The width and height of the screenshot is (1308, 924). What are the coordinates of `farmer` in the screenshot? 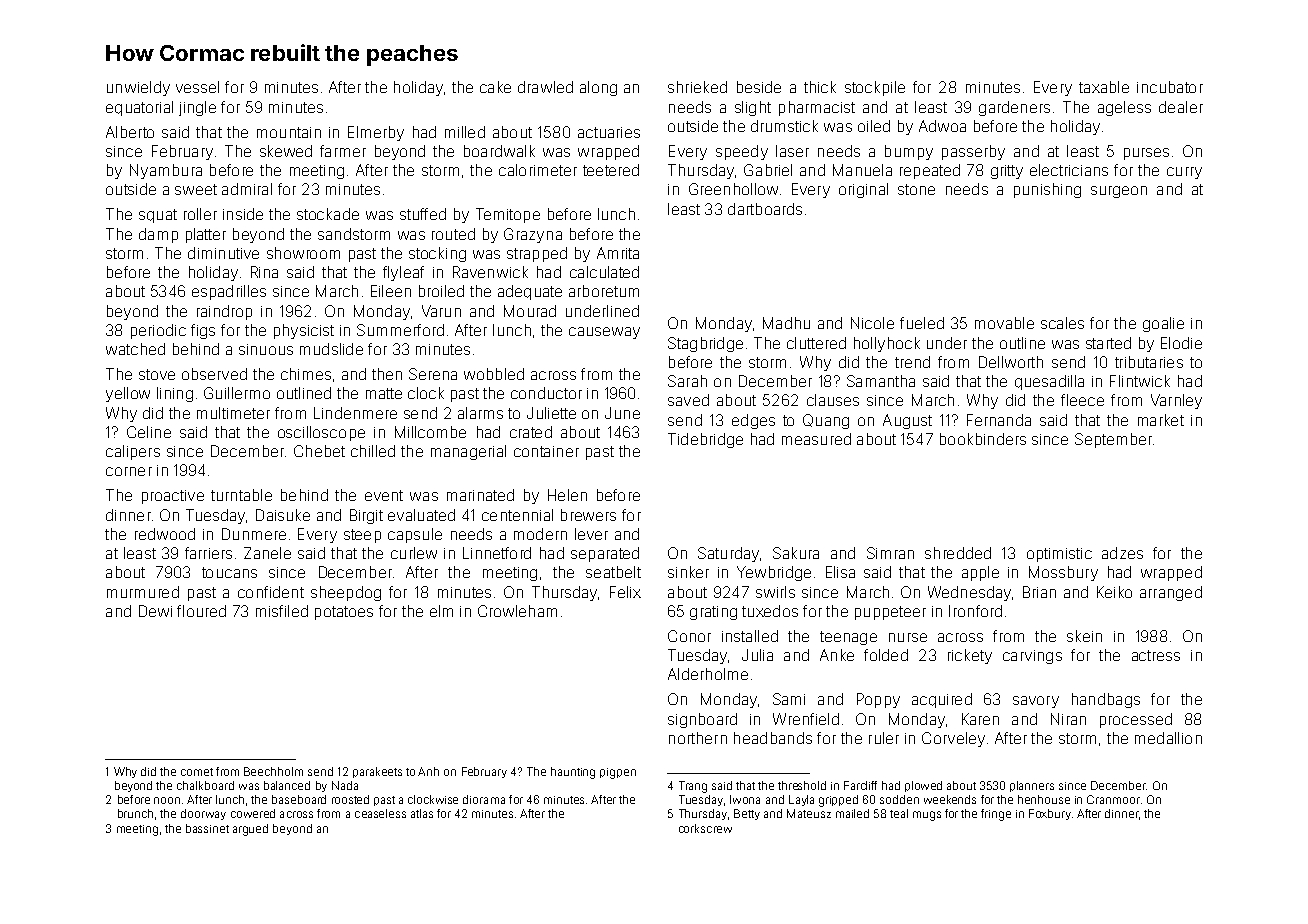 It's located at (343, 151).
